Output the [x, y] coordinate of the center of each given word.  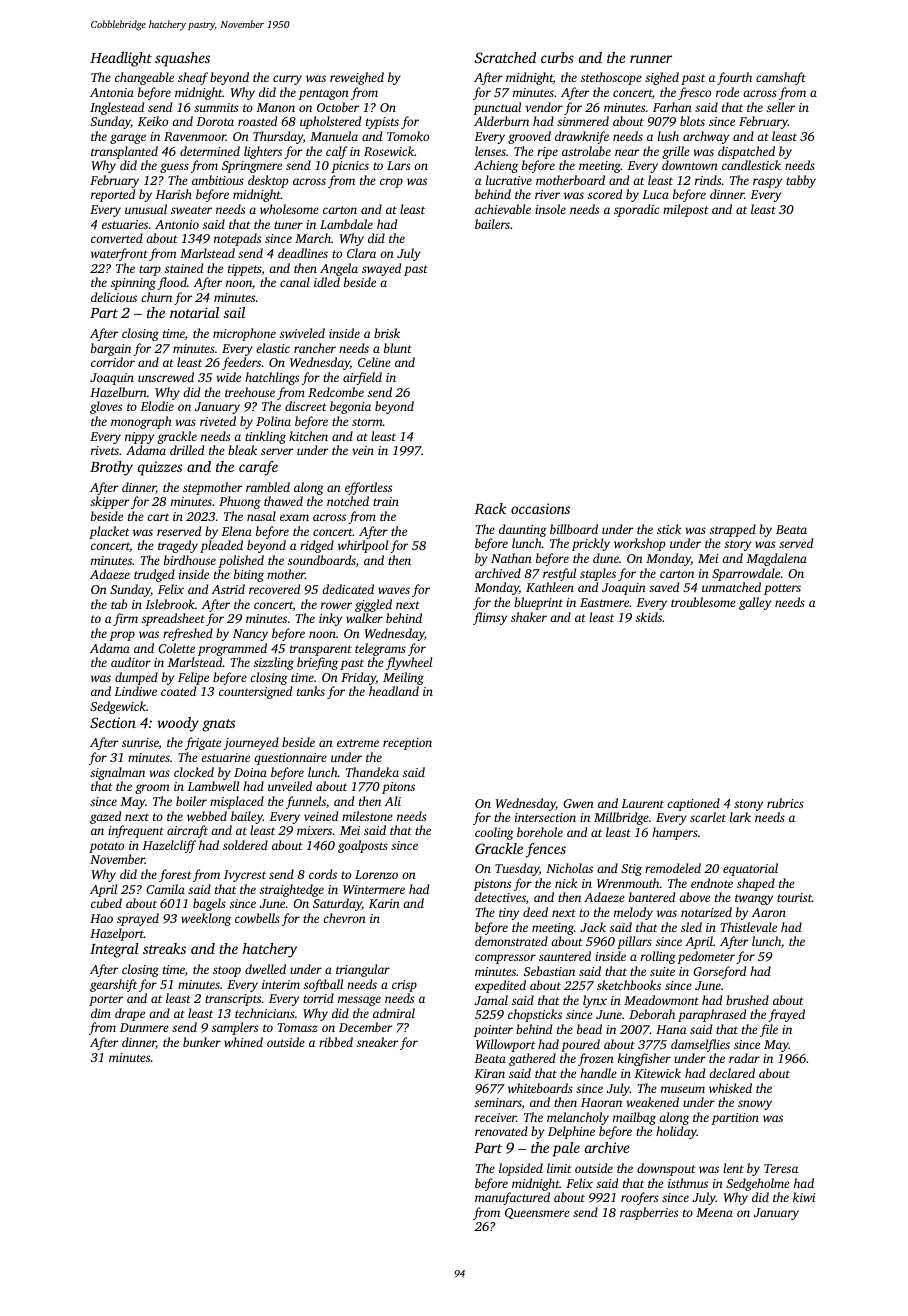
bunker [202, 1042]
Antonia [112, 92]
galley [755, 603]
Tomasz [297, 1027]
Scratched [505, 57]
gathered [532, 1059]
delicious [114, 297]
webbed [207, 816]
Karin [384, 903]
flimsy [490, 618]
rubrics [785, 803]
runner [651, 59]
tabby [801, 181]
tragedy [178, 546]
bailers [492, 224]
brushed [747, 1000]
